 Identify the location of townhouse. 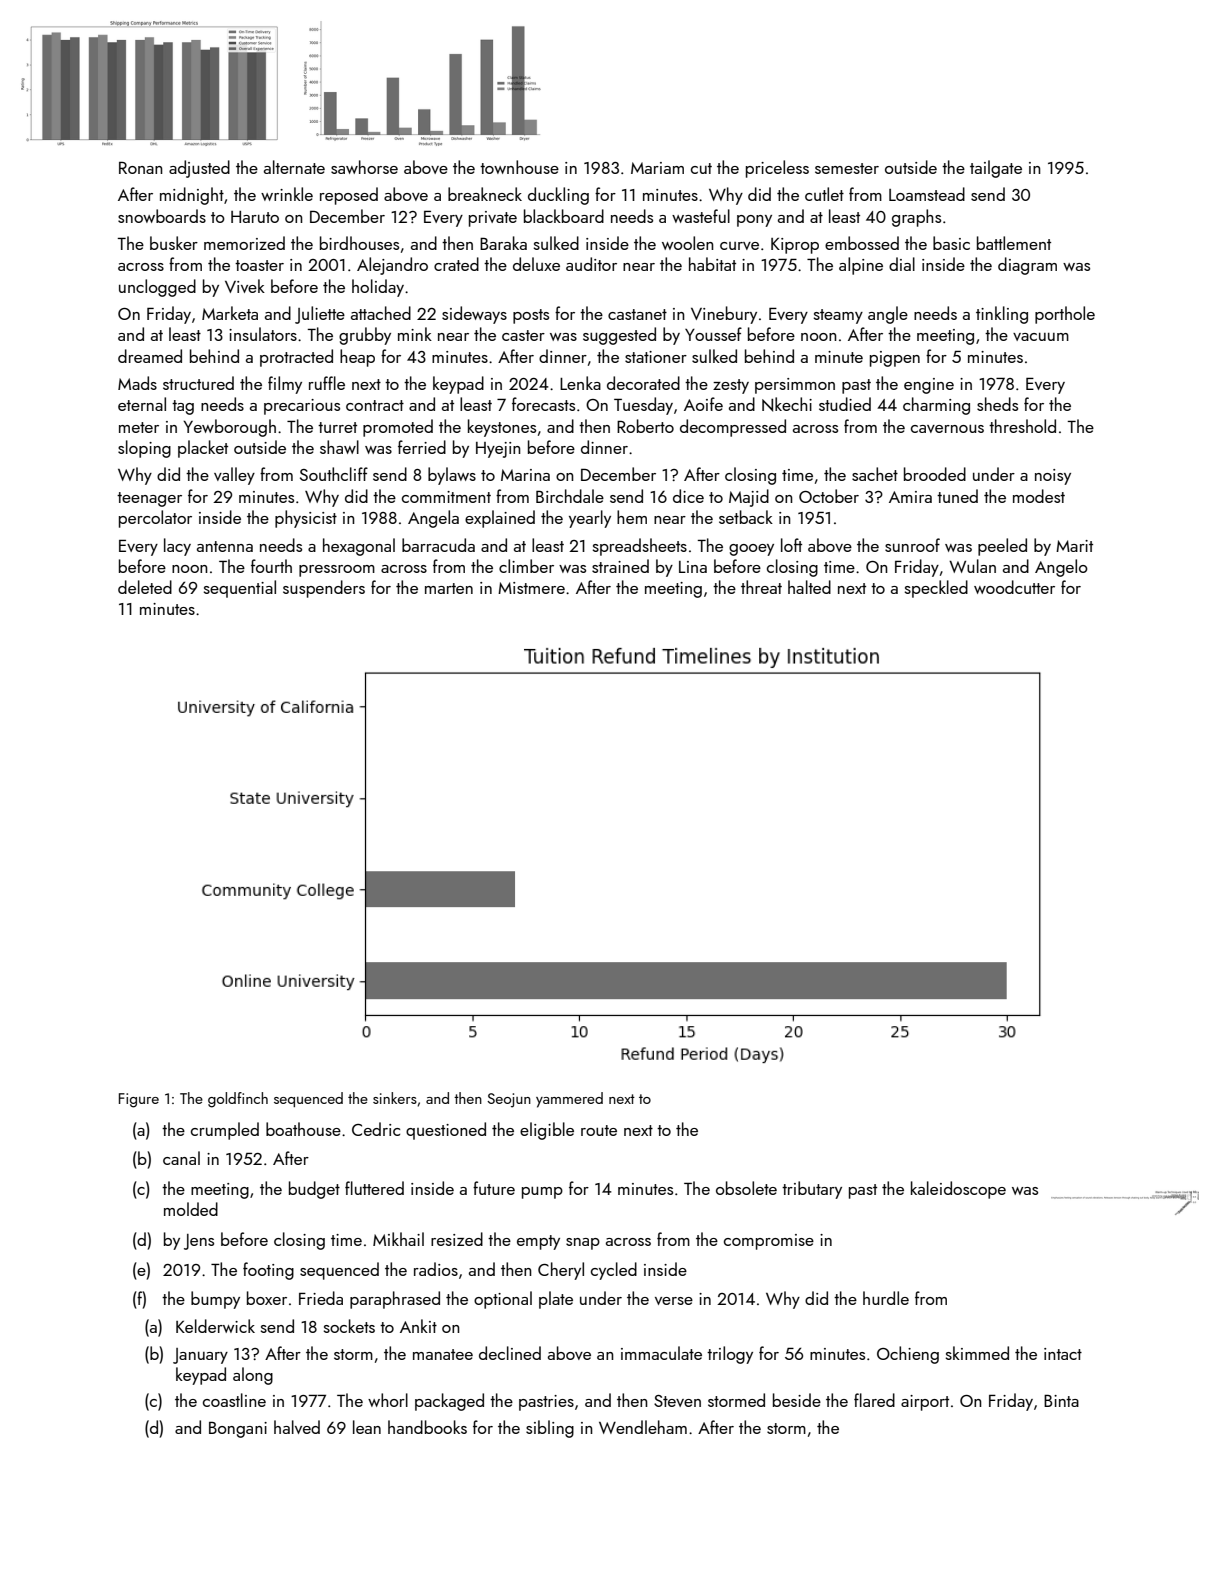
(519, 167).
